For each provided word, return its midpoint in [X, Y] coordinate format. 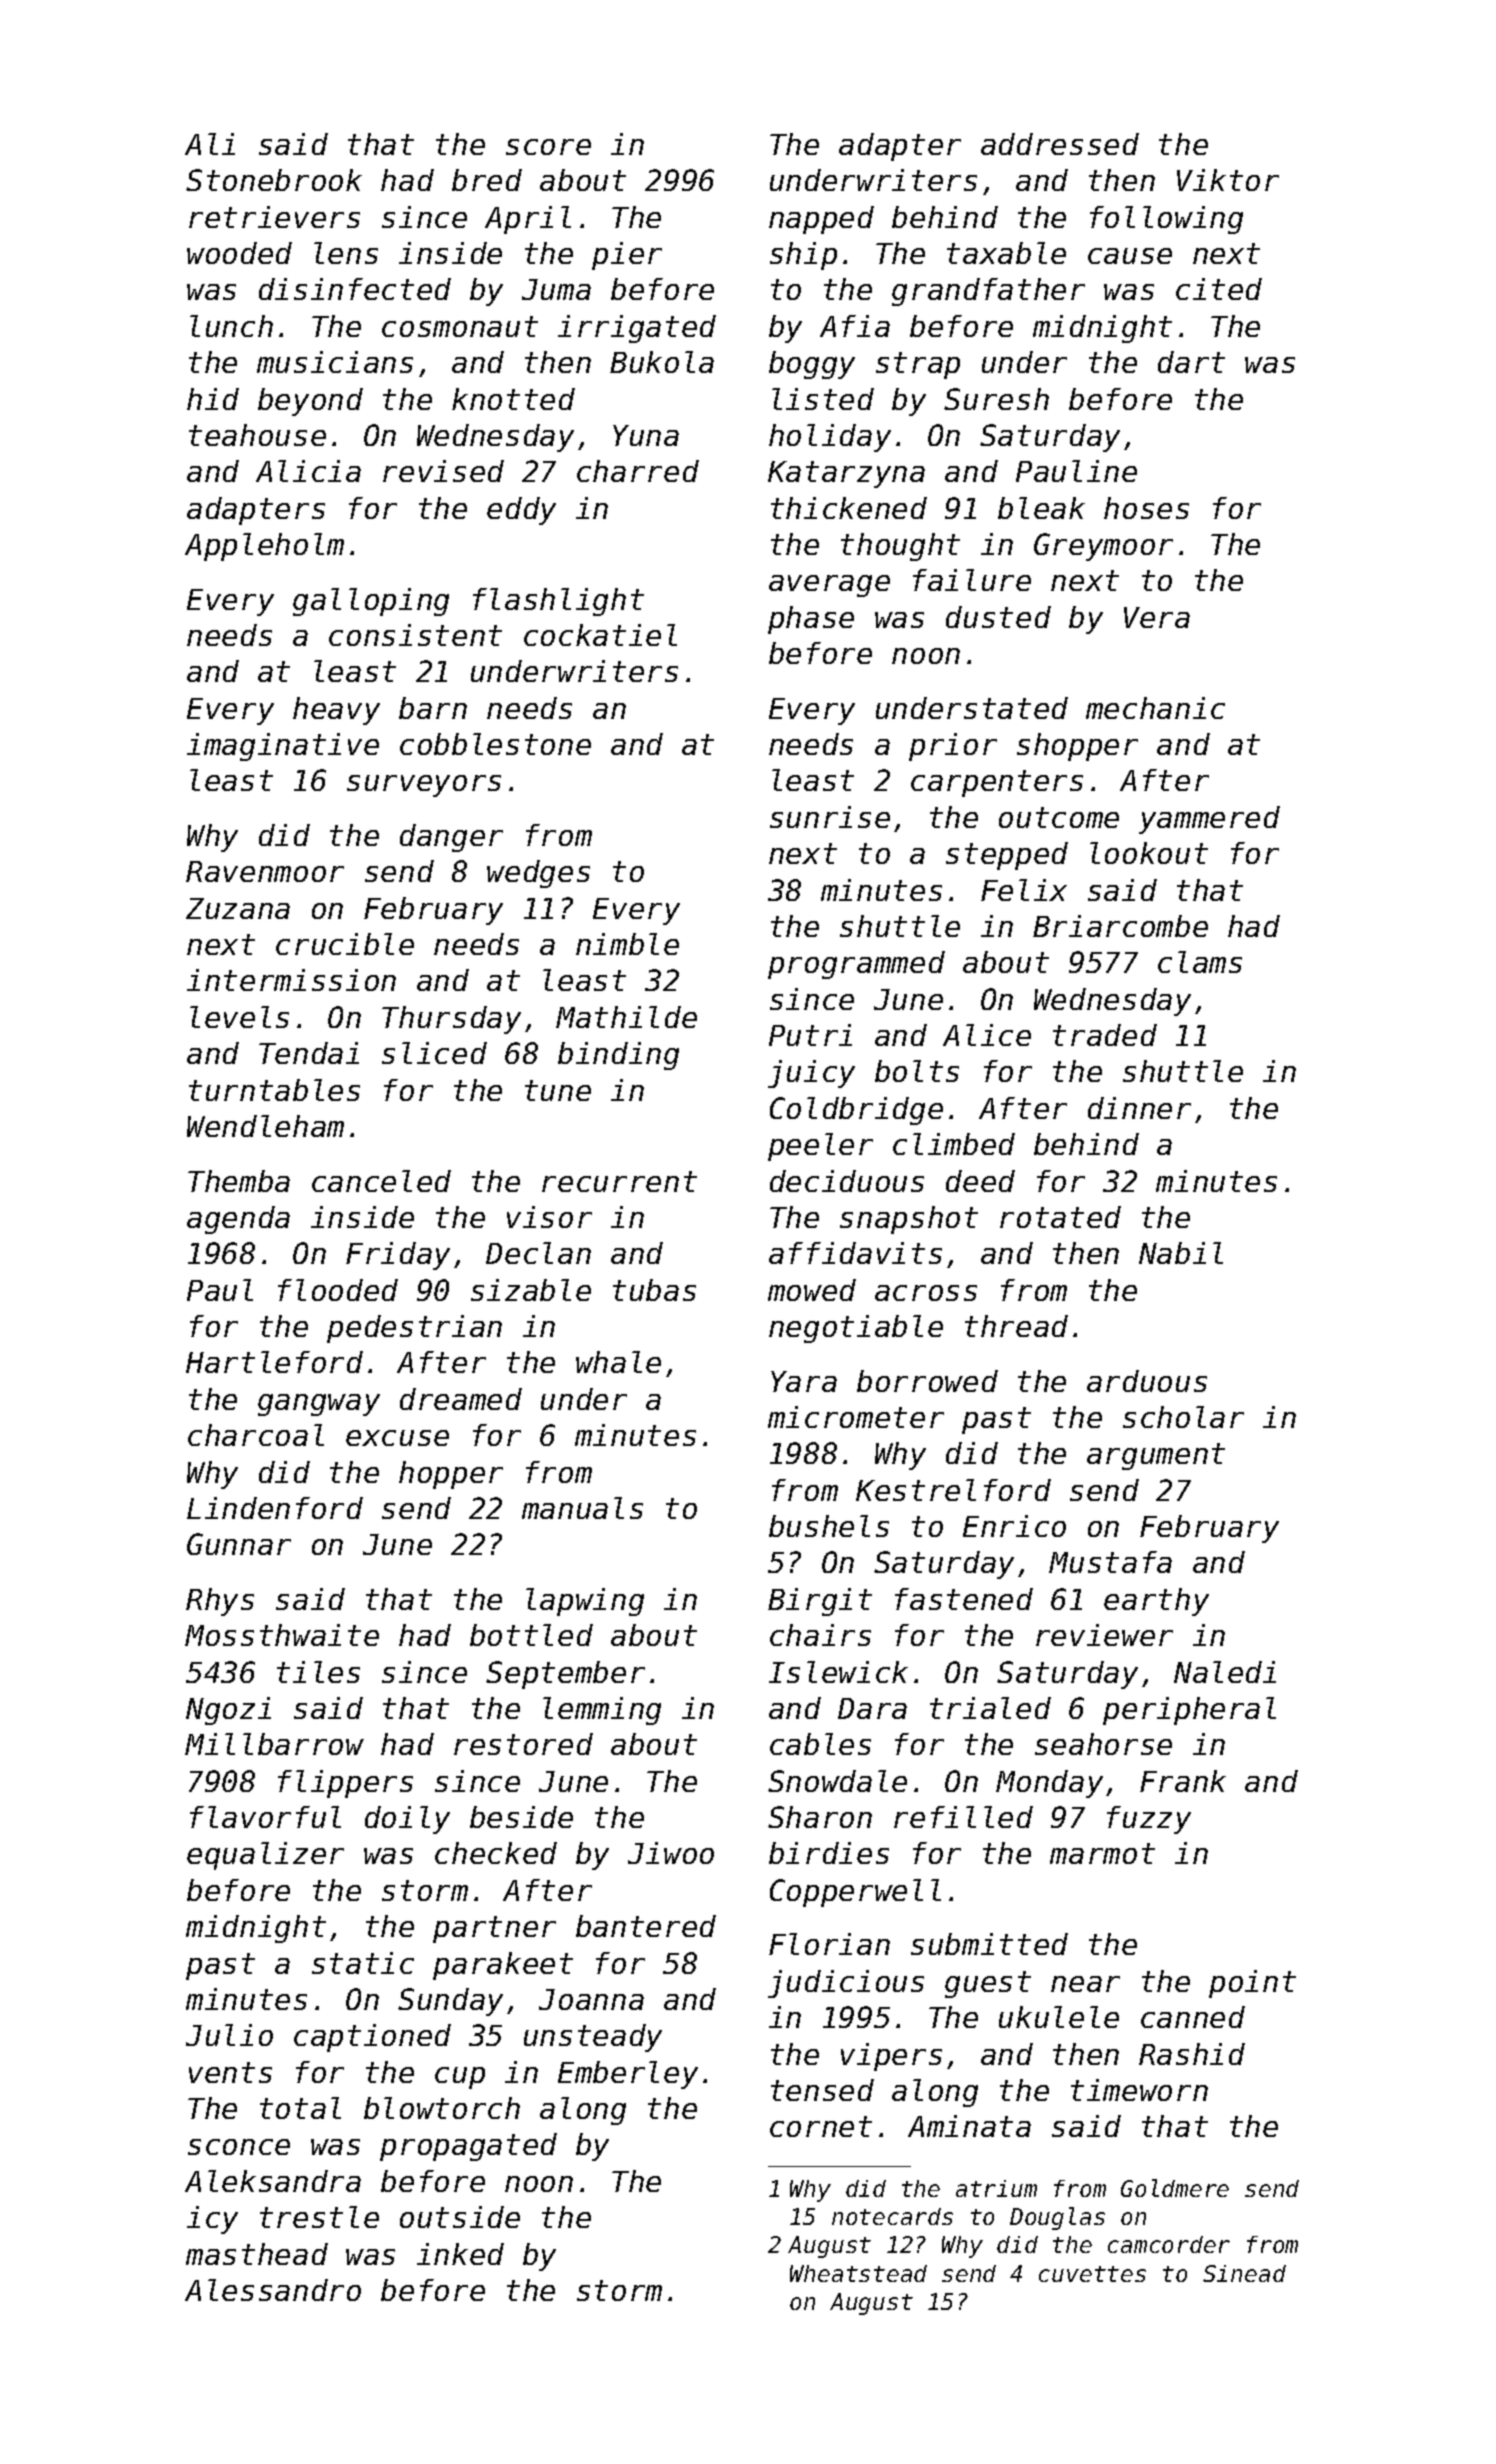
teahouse [257, 435]
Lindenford [275, 1508]
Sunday [450, 2002]
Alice [987, 1035]
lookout [1149, 853]
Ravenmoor [265, 871]
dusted [998, 617]
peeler [820, 1147]
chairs [820, 1635]
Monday [1049, 1784]
